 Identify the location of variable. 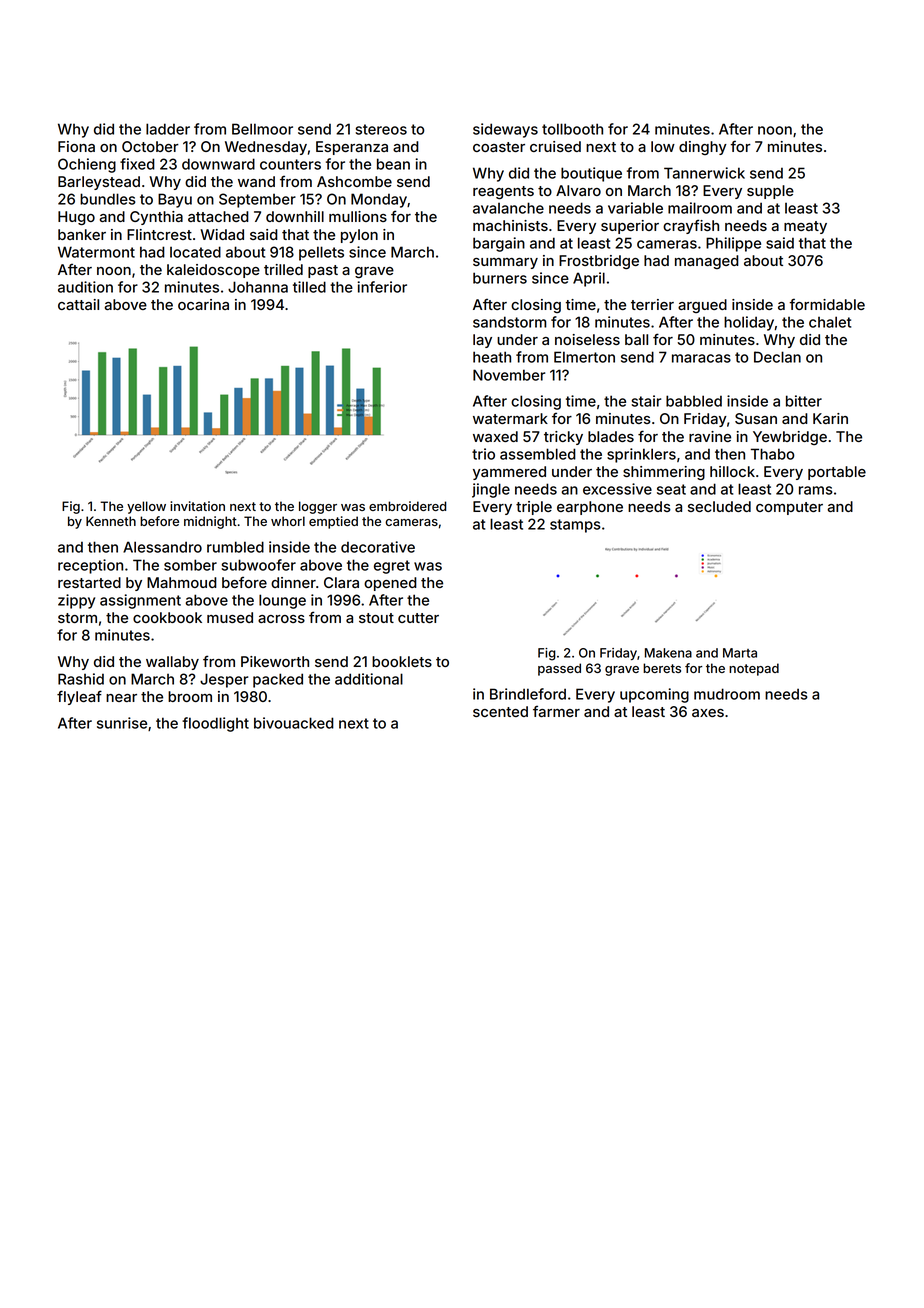
(635, 208).
